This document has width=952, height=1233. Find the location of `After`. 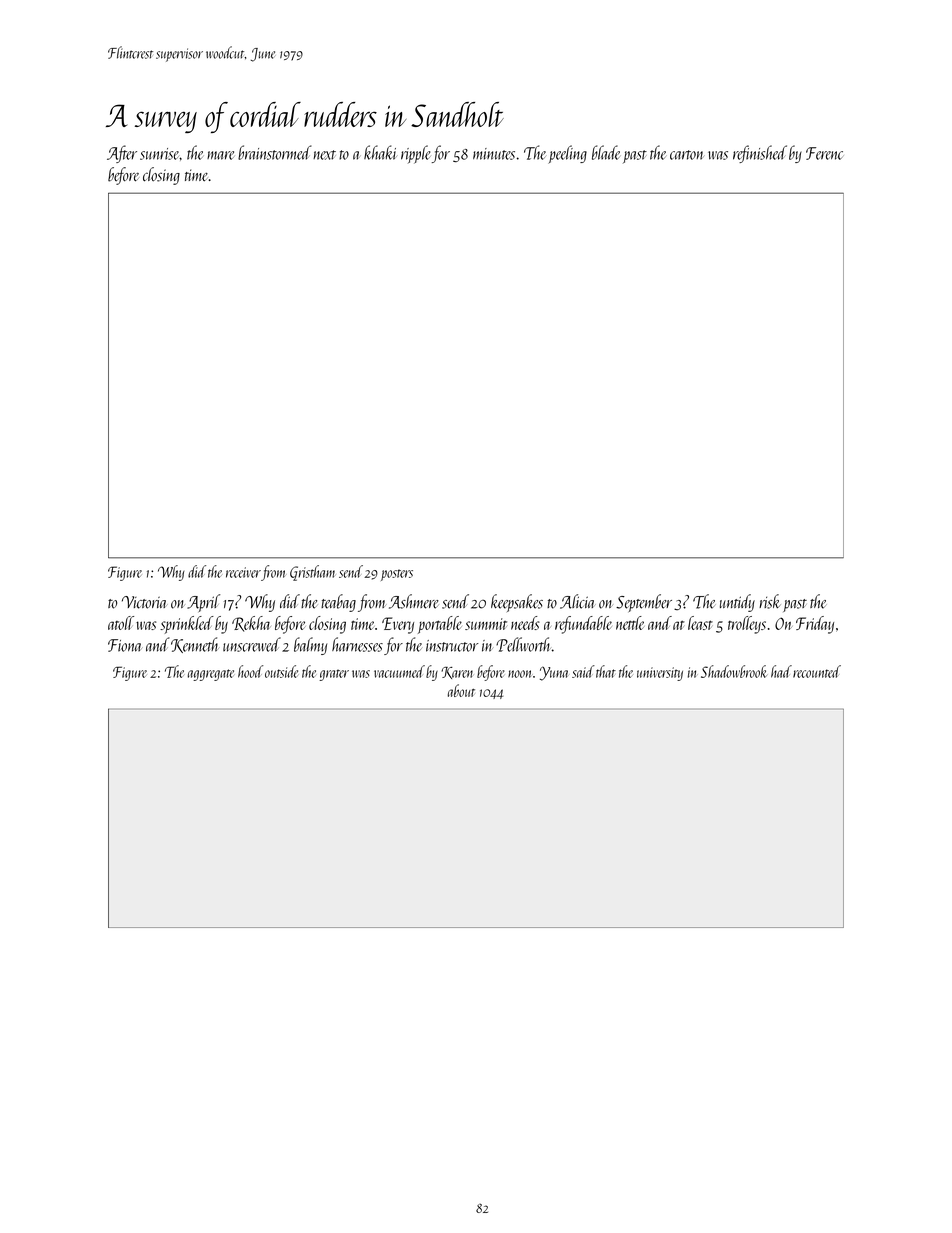

After is located at coordinates (122, 154).
